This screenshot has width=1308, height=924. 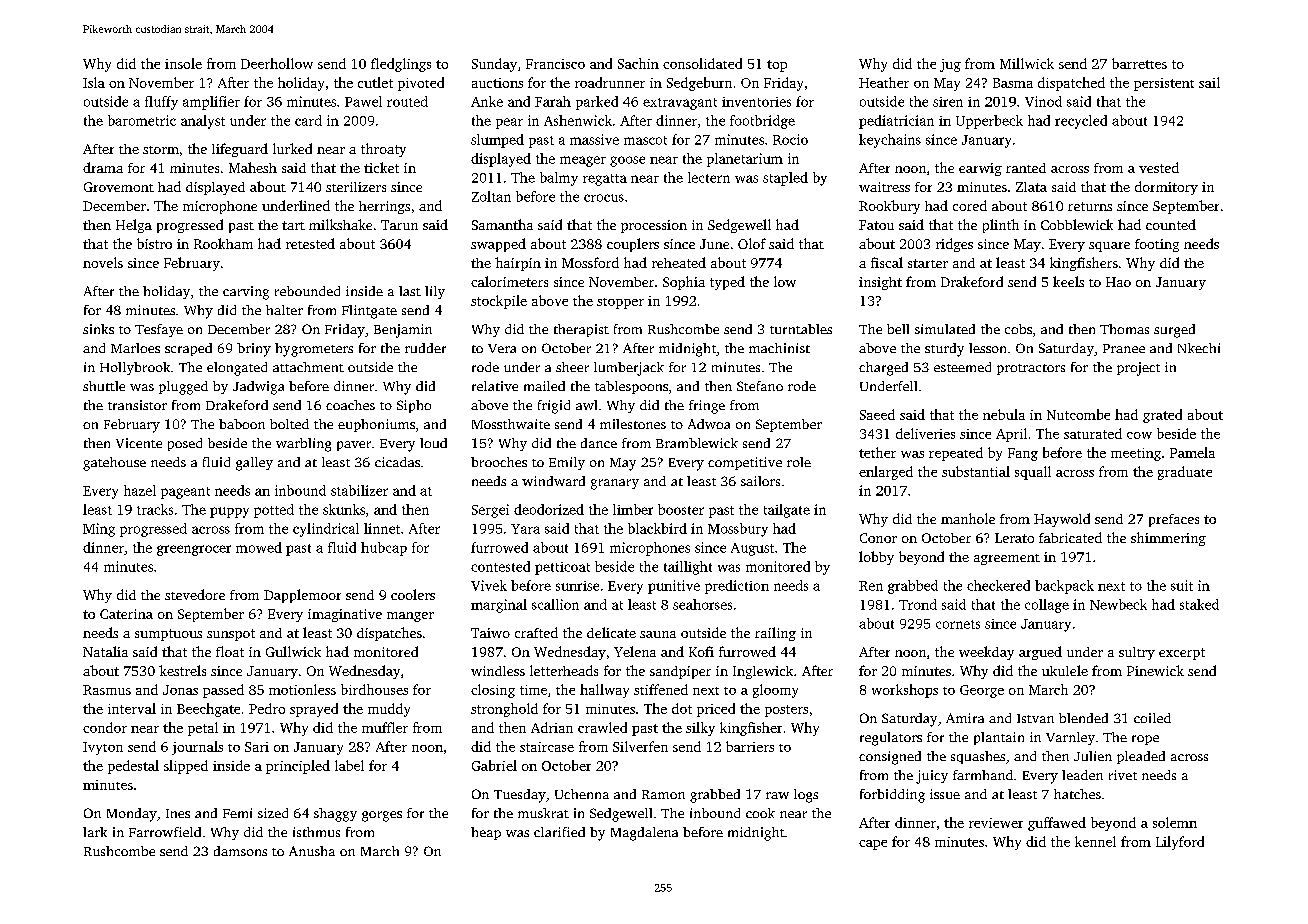 What do you see at coordinates (140, 490) in the screenshot?
I see `hazel` at bounding box center [140, 490].
